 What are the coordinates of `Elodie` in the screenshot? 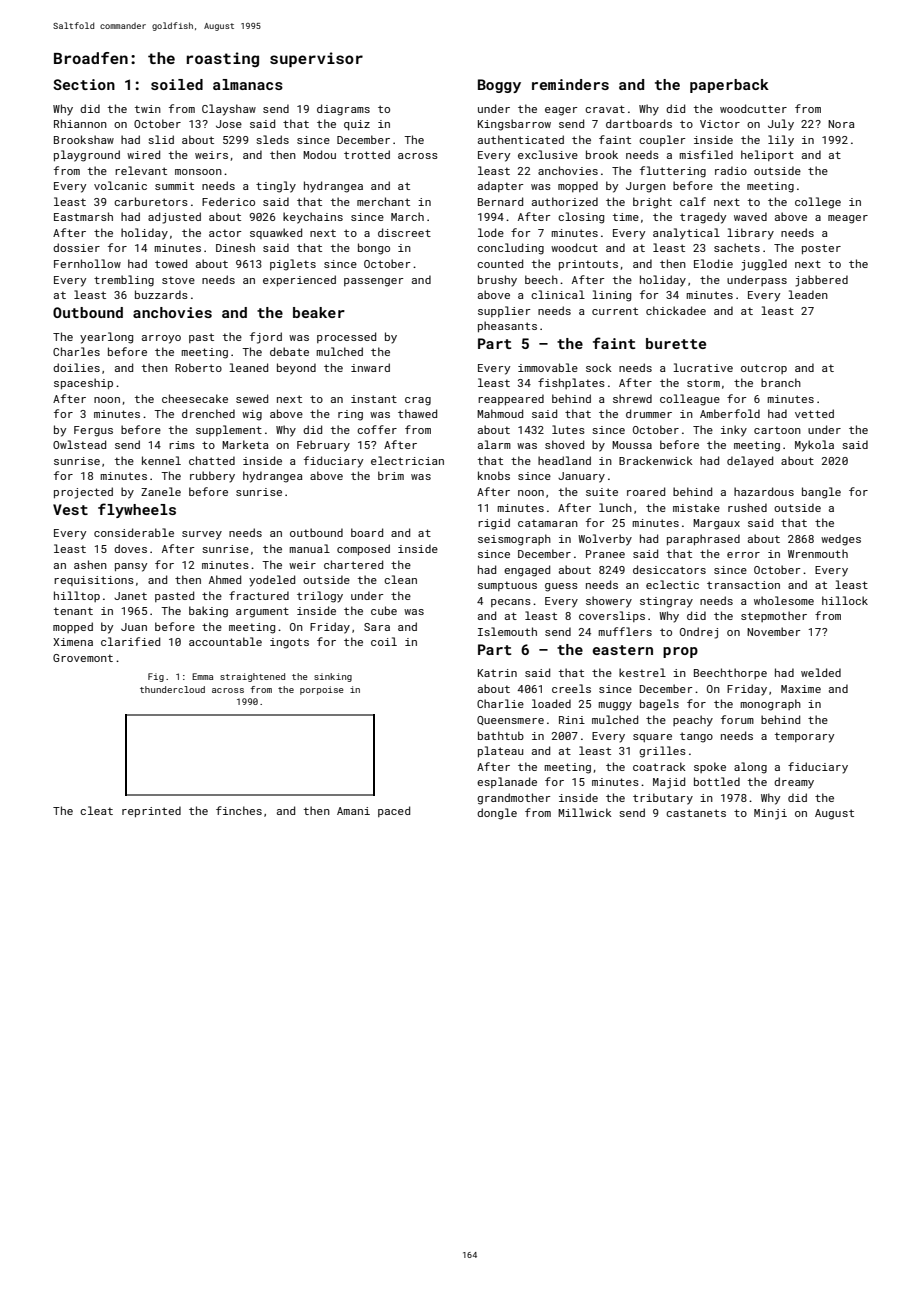 It's located at (713, 263).
